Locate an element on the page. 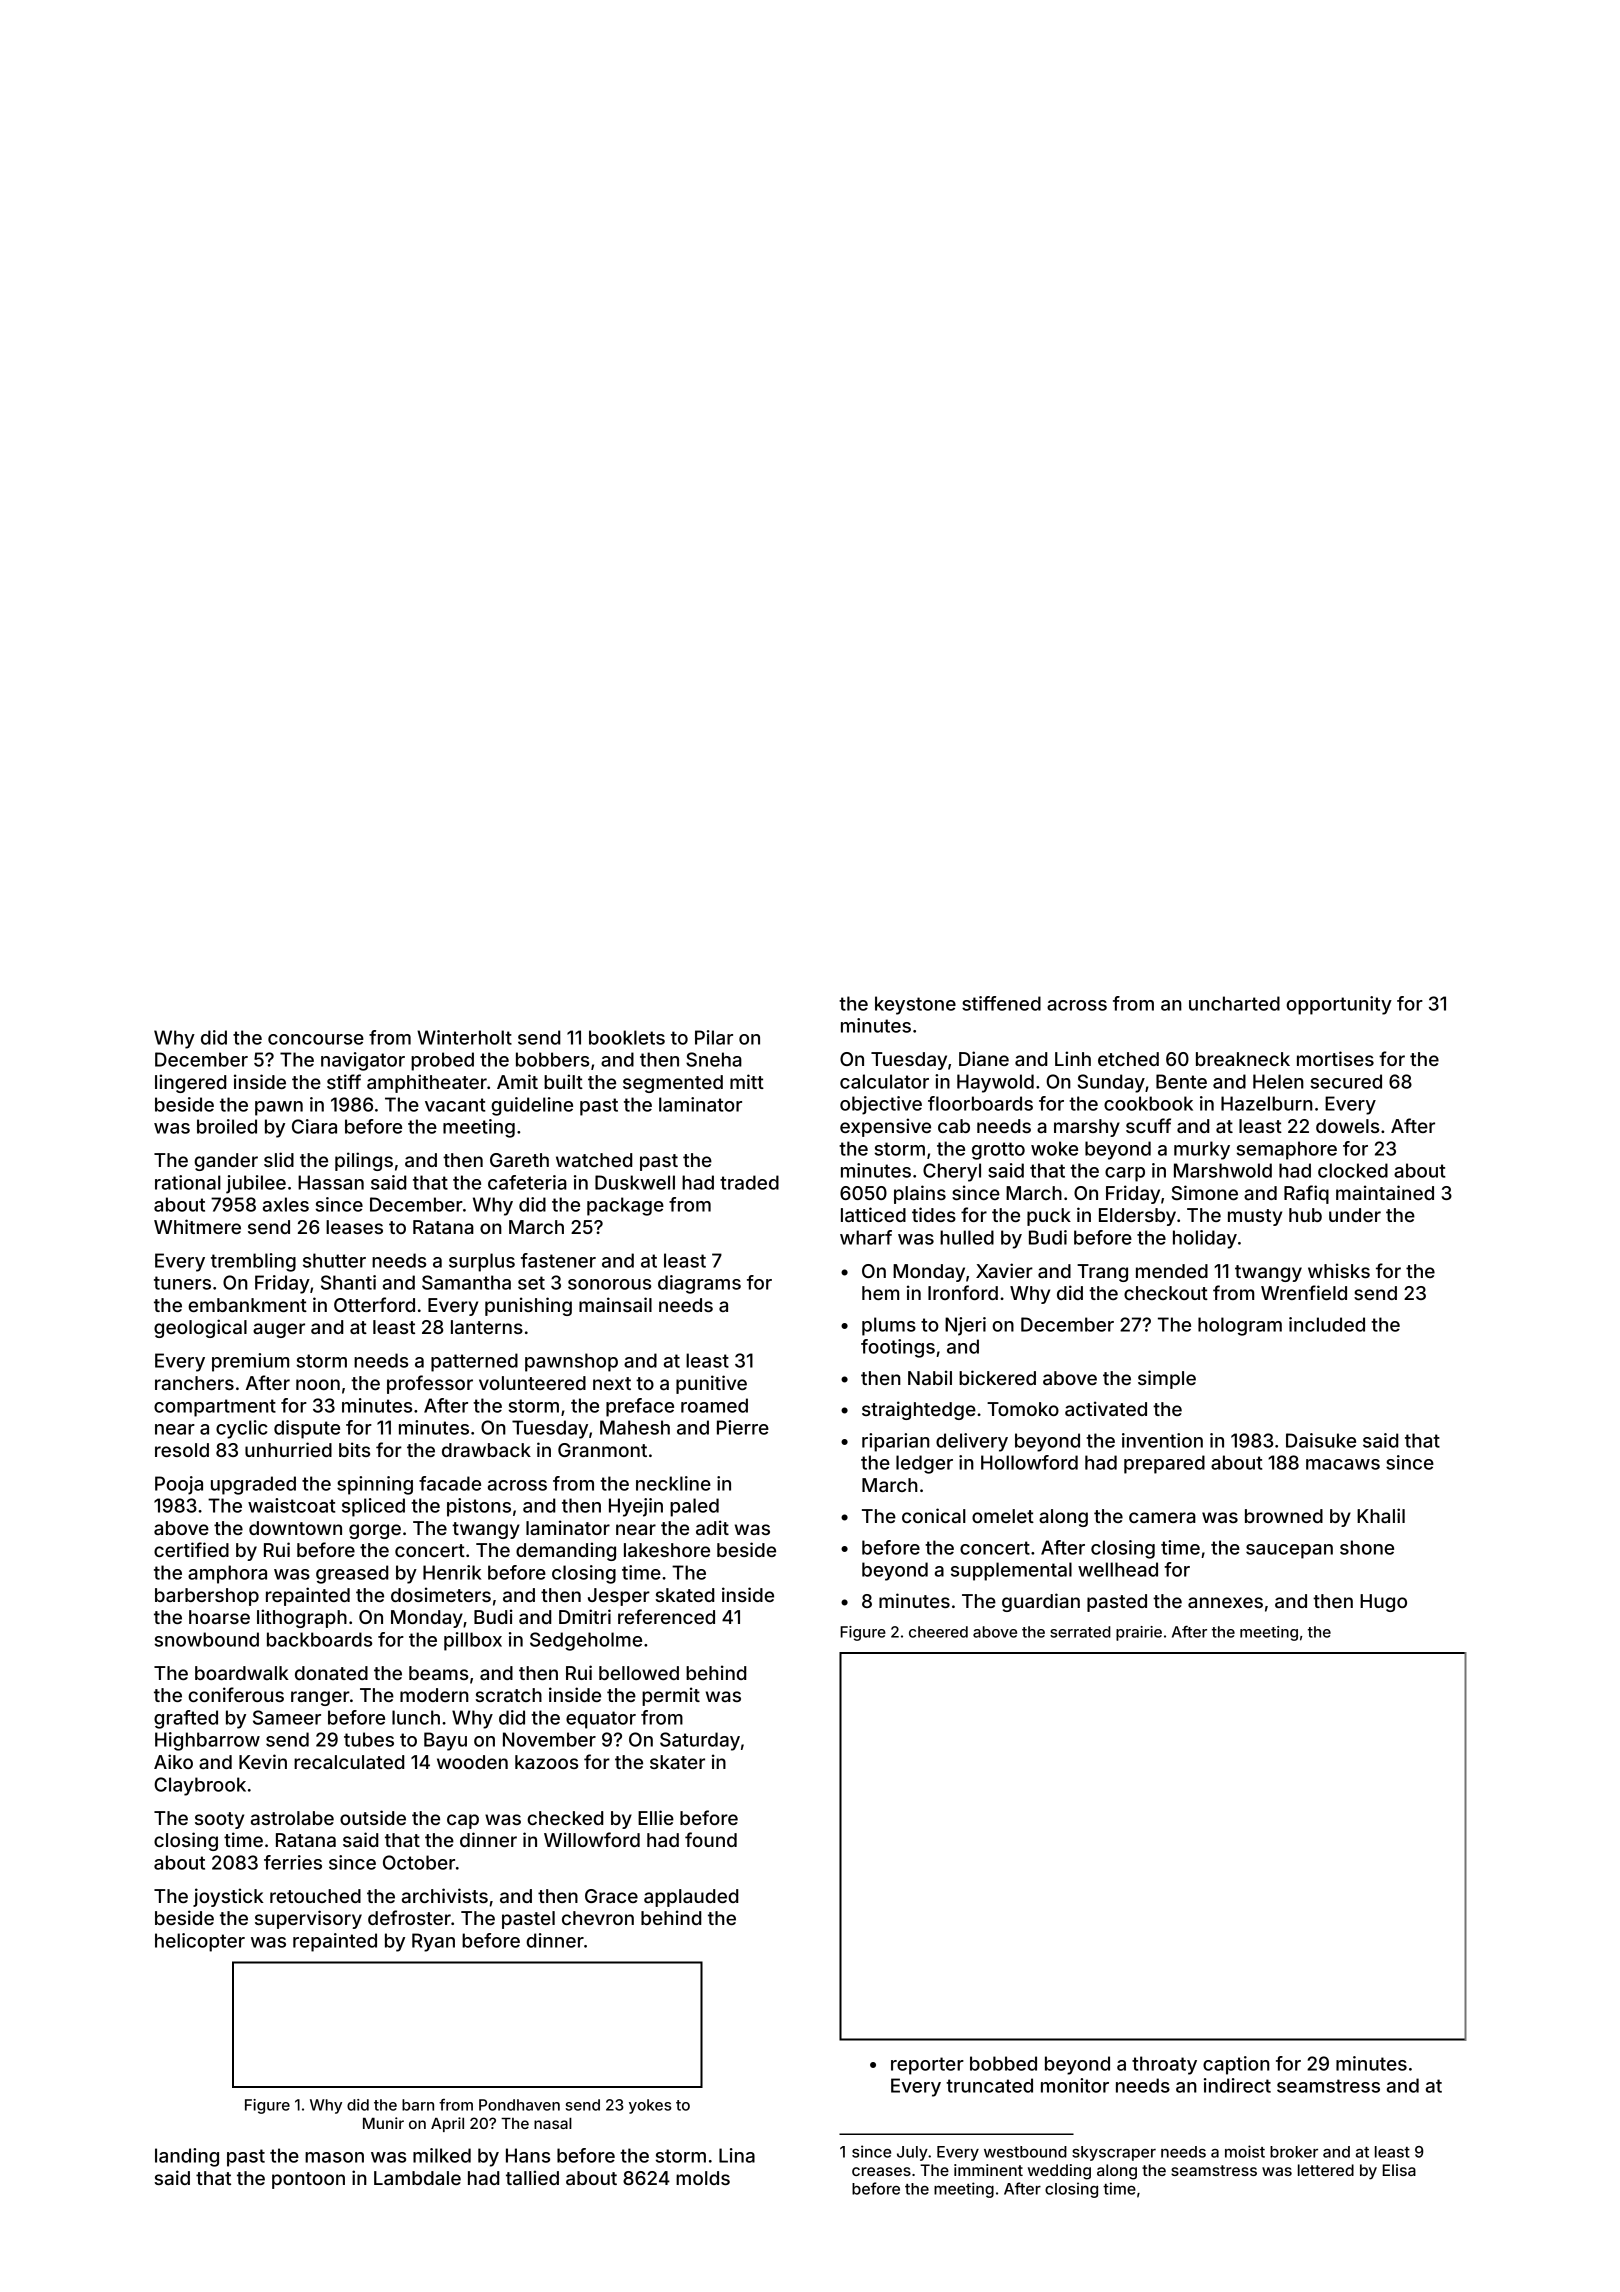 Image resolution: width=1620 pixels, height=2292 pixels. Winterholt is located at coordinates (464, 1037).
